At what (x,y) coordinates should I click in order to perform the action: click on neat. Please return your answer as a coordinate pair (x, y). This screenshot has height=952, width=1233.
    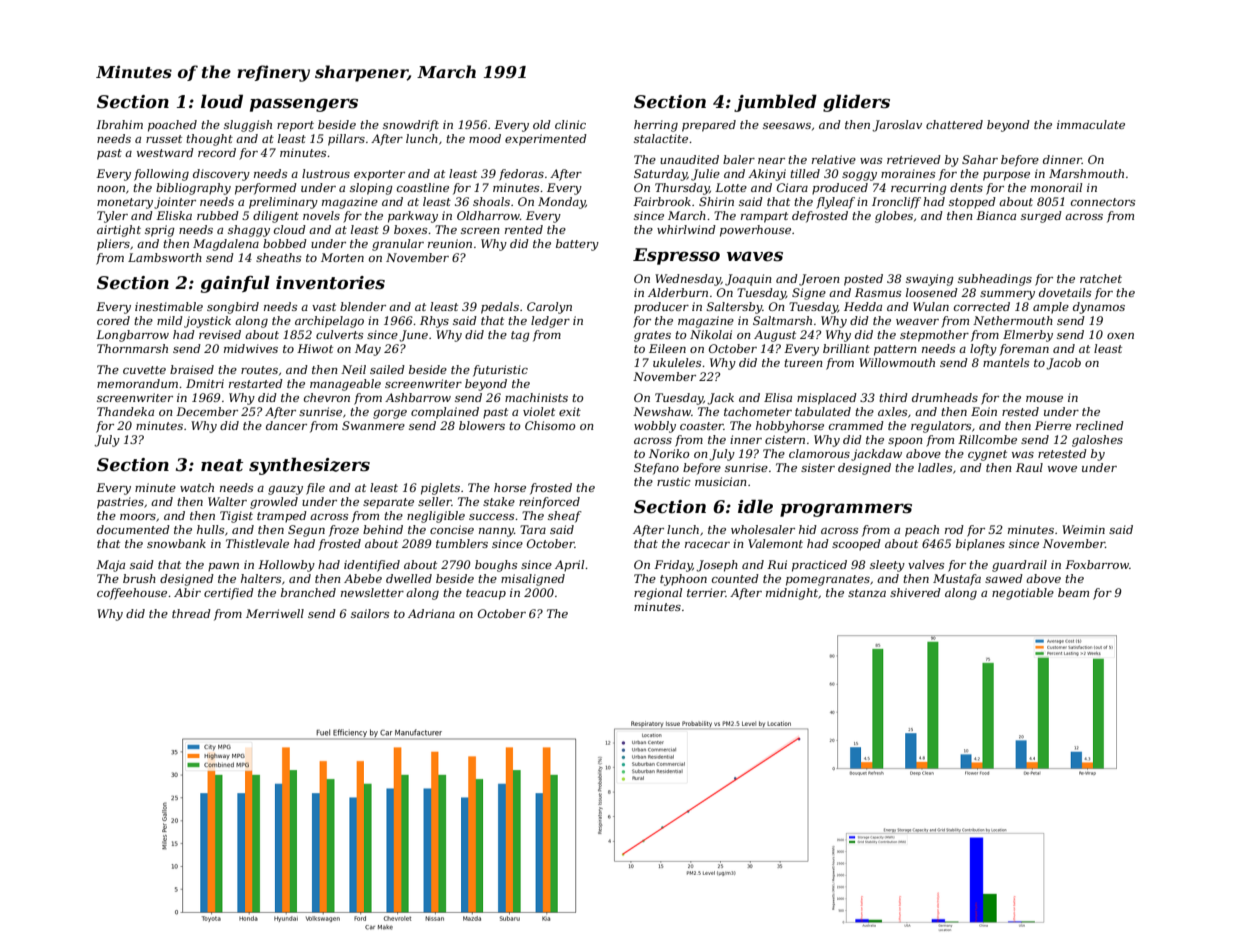
    Looking at the image, I should click on (222, 465).
